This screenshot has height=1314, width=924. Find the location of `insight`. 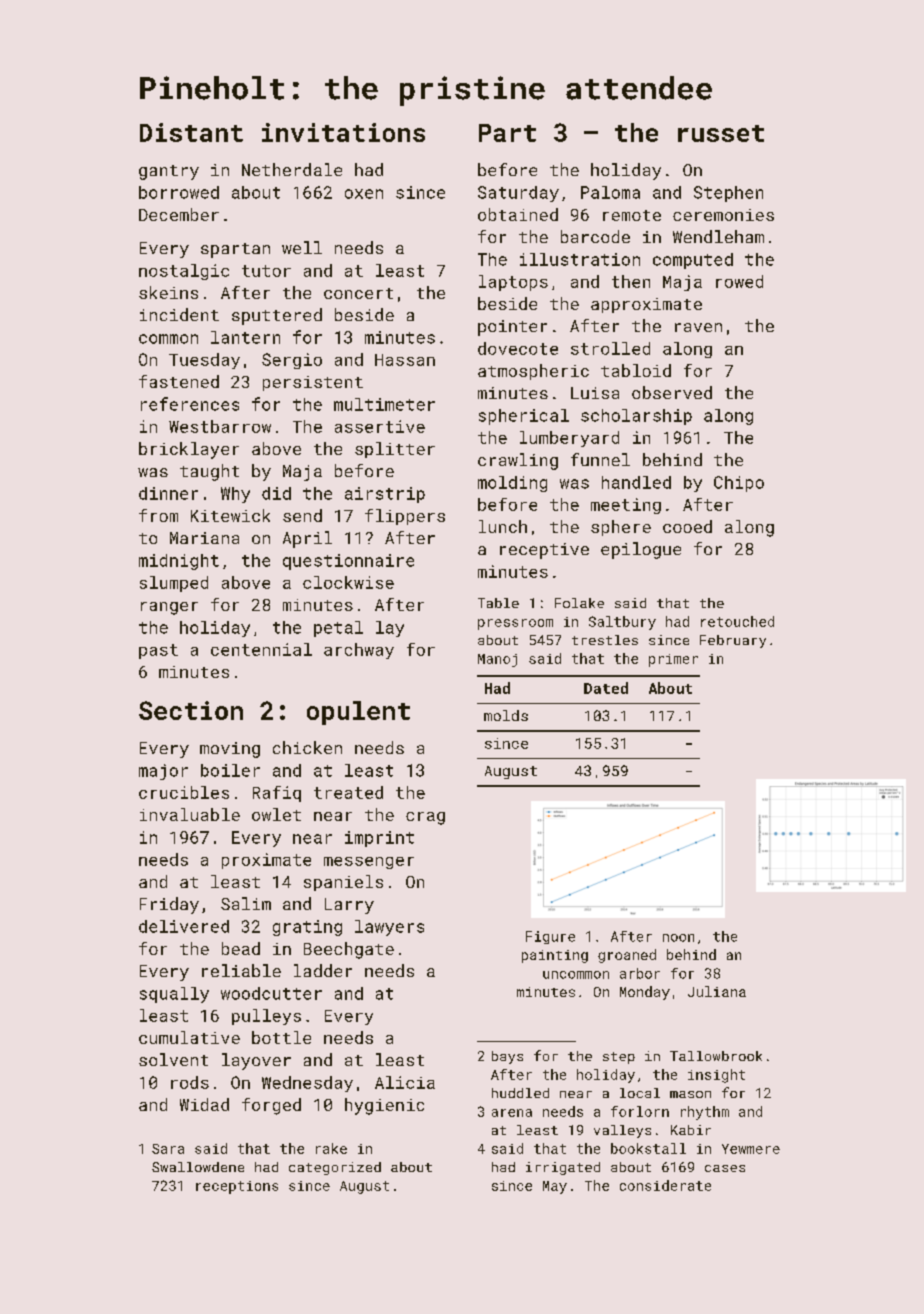

insight is located at coordinates (716, 1076).
